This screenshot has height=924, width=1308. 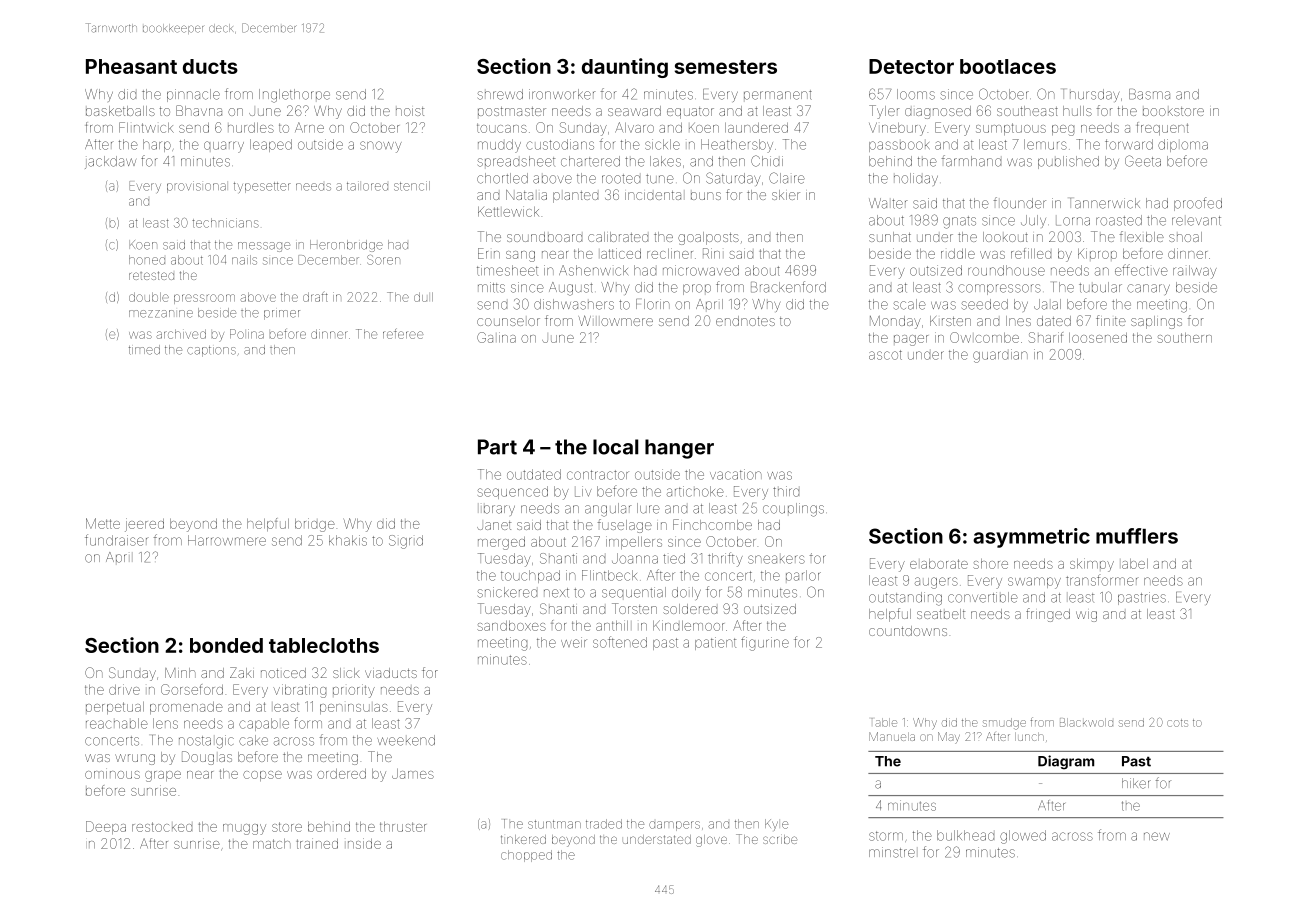 What do you see at coordinates (496, 337) in the screenshot?
I see `Galina` at bounding box center [496, 337].
